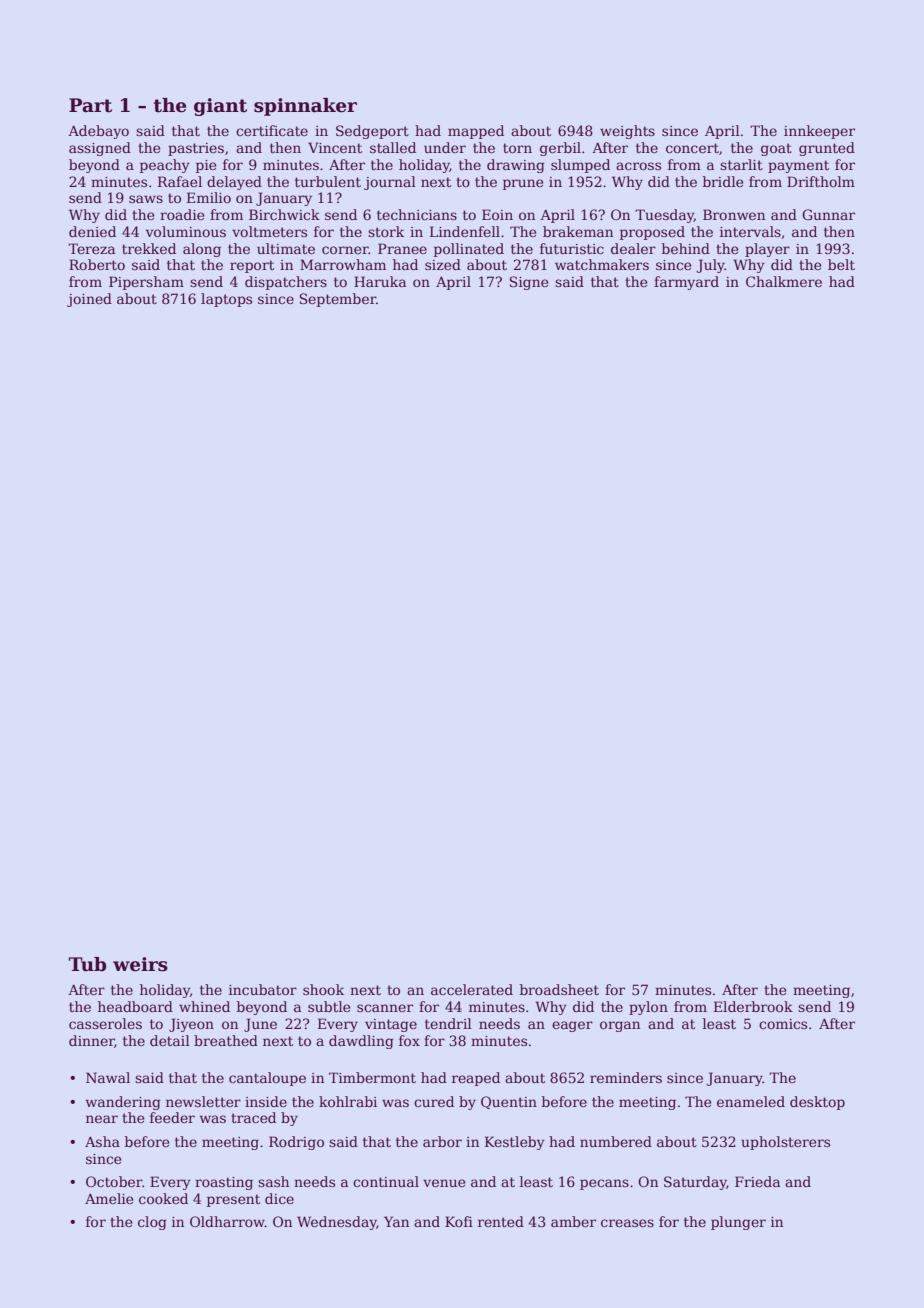 The height and width of the document is (1308, 924). What do you see at coordinates (602, 264) in the document?
I see `watchmakers` at bounding box center [602, 264].
